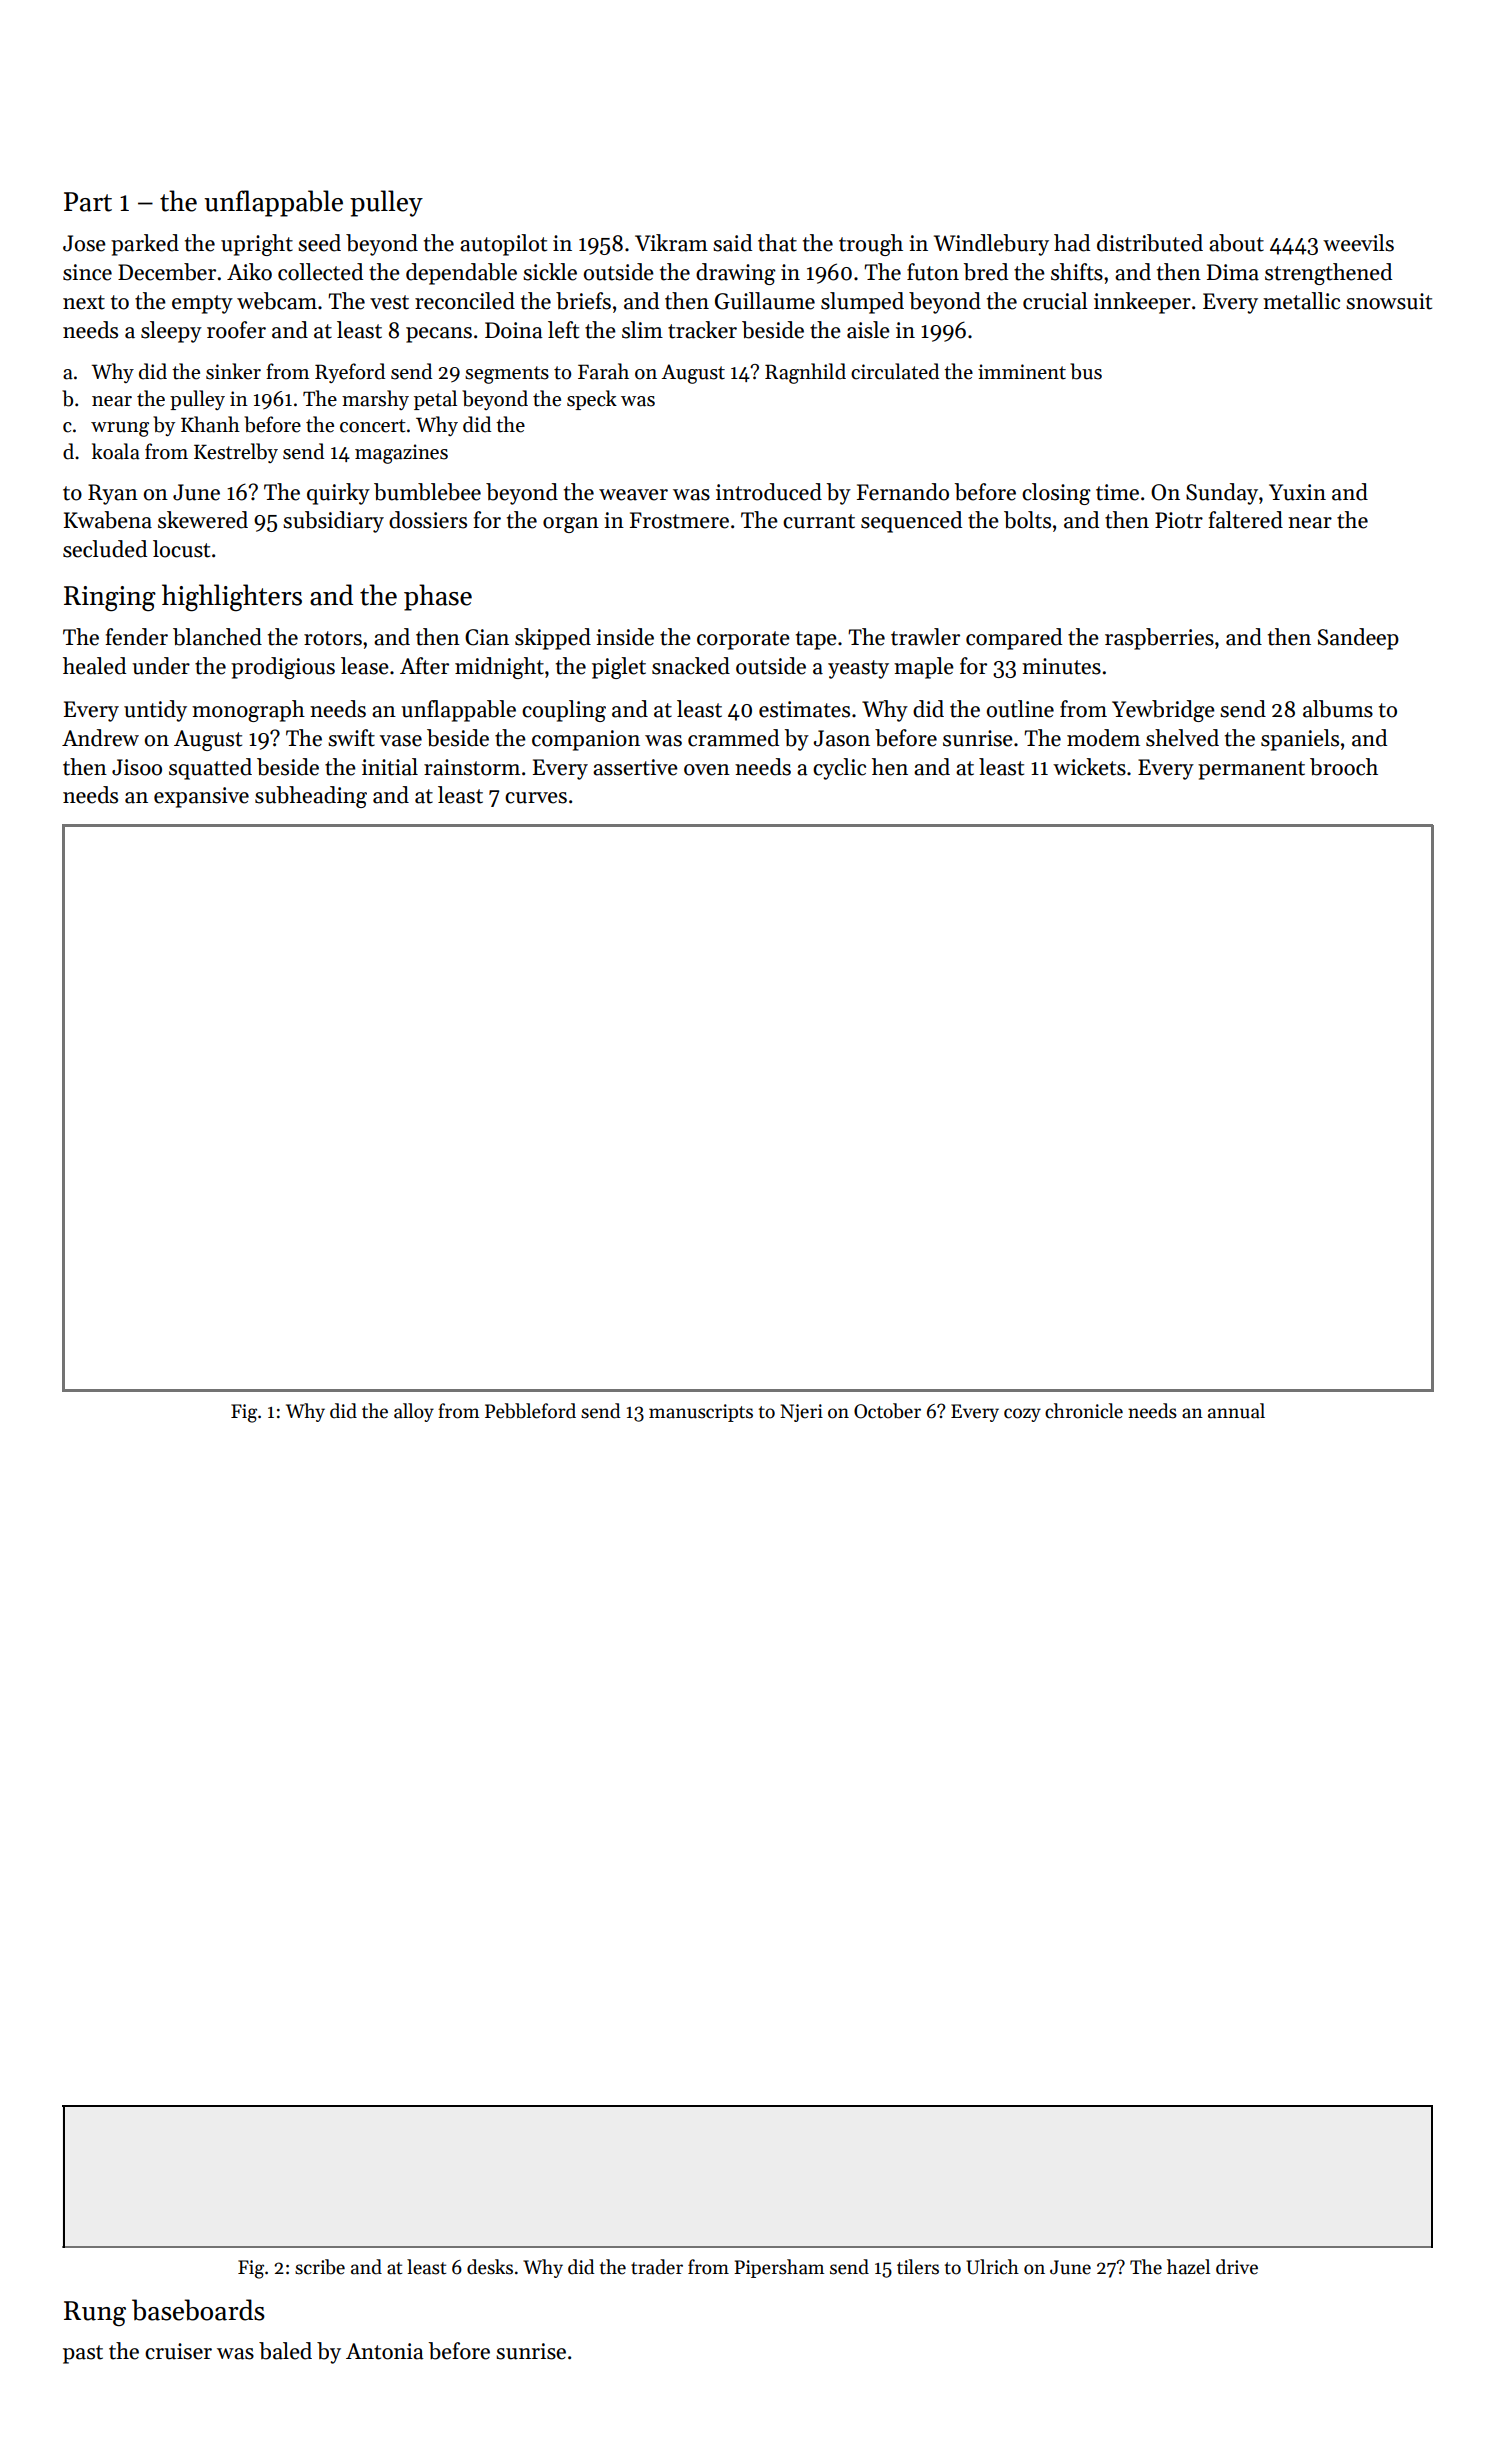  Describe the element at coordinates (1084, 1411) in the screenshot. I see `chronicle` at that location.
